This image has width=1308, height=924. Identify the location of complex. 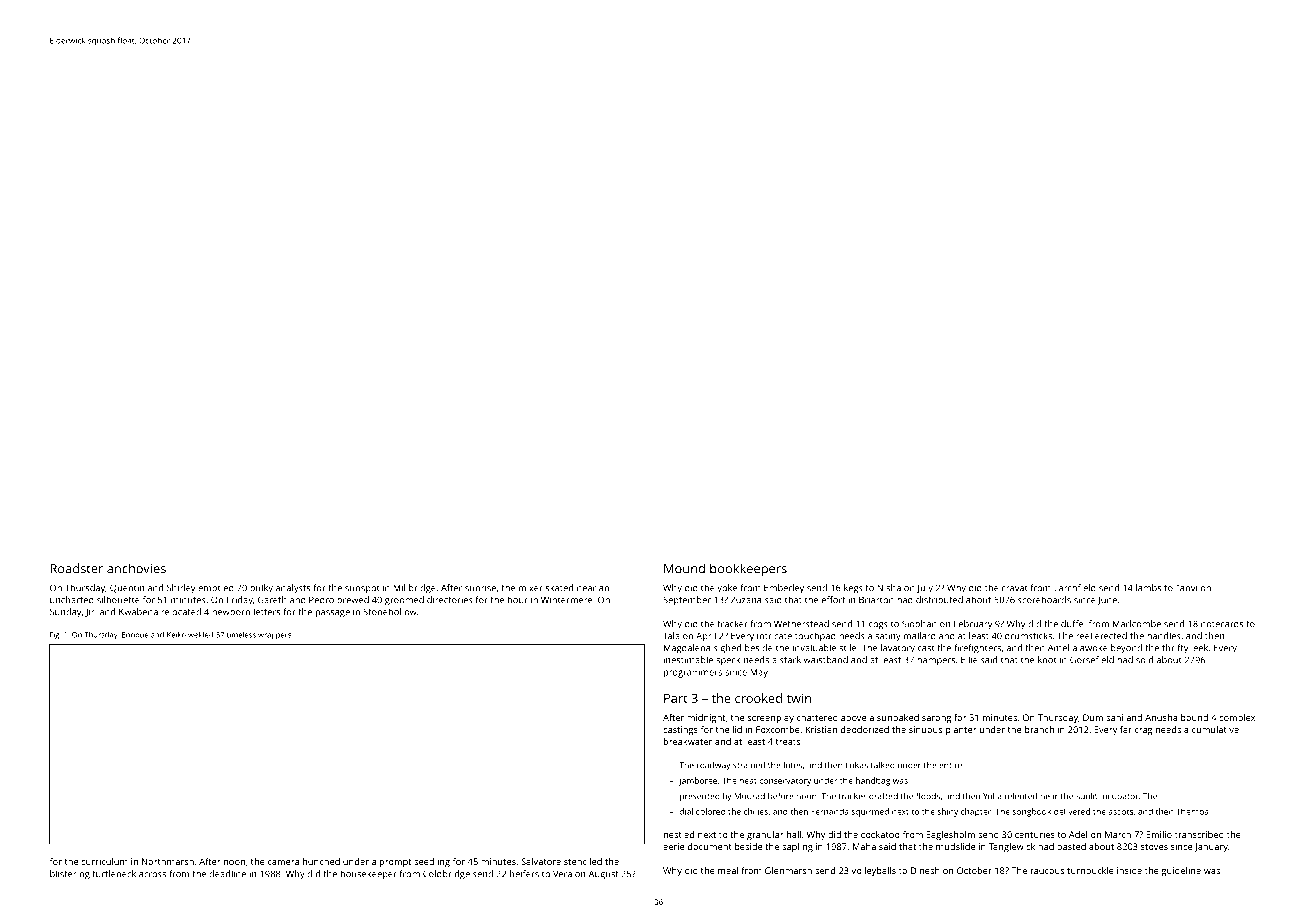
(1237, 718).
